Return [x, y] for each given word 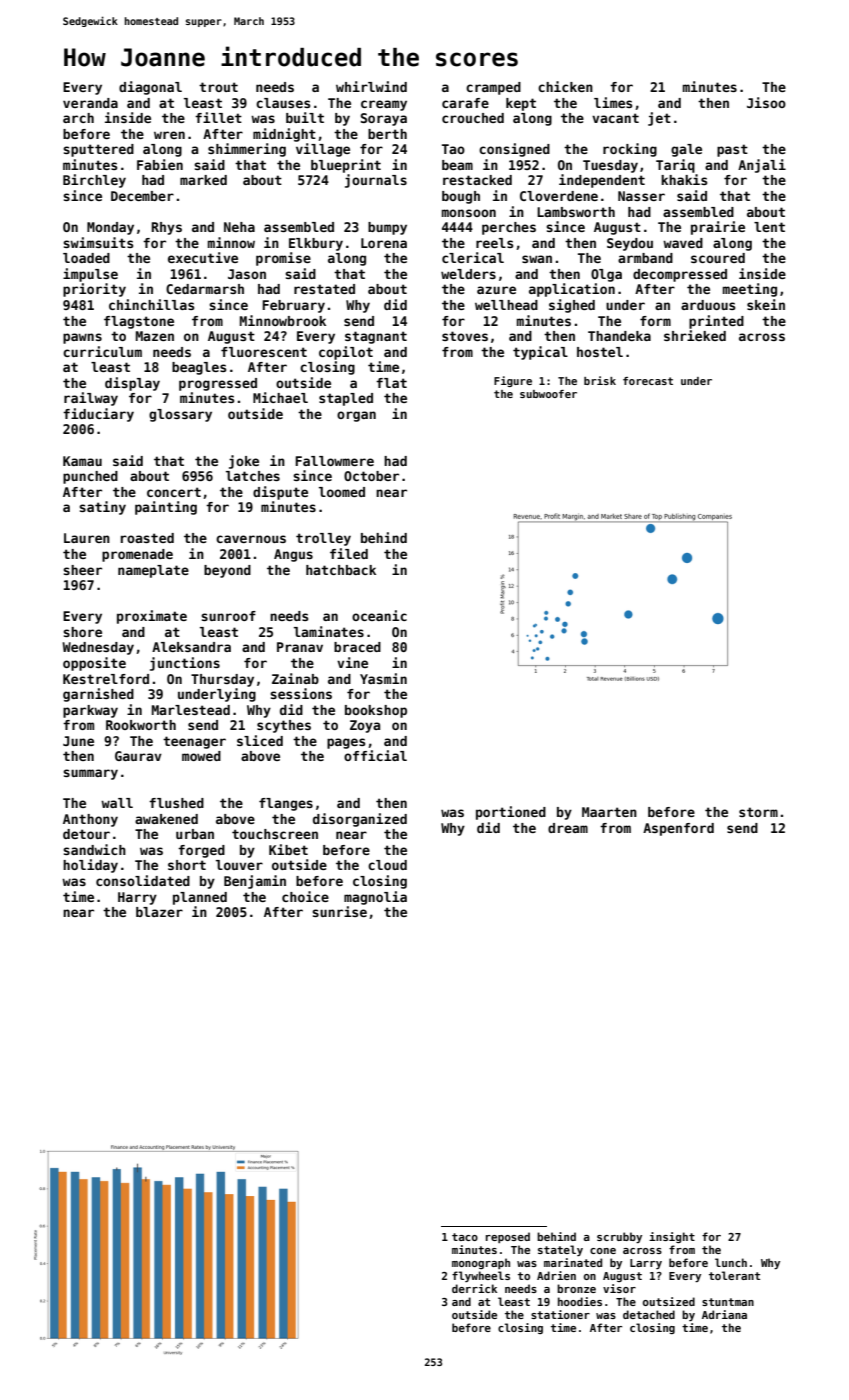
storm [758, 812]
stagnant [376, 337]
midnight [284, 135]
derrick [474, 1288]
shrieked [695, 335]
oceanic [379, 615]
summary [90, 774]
